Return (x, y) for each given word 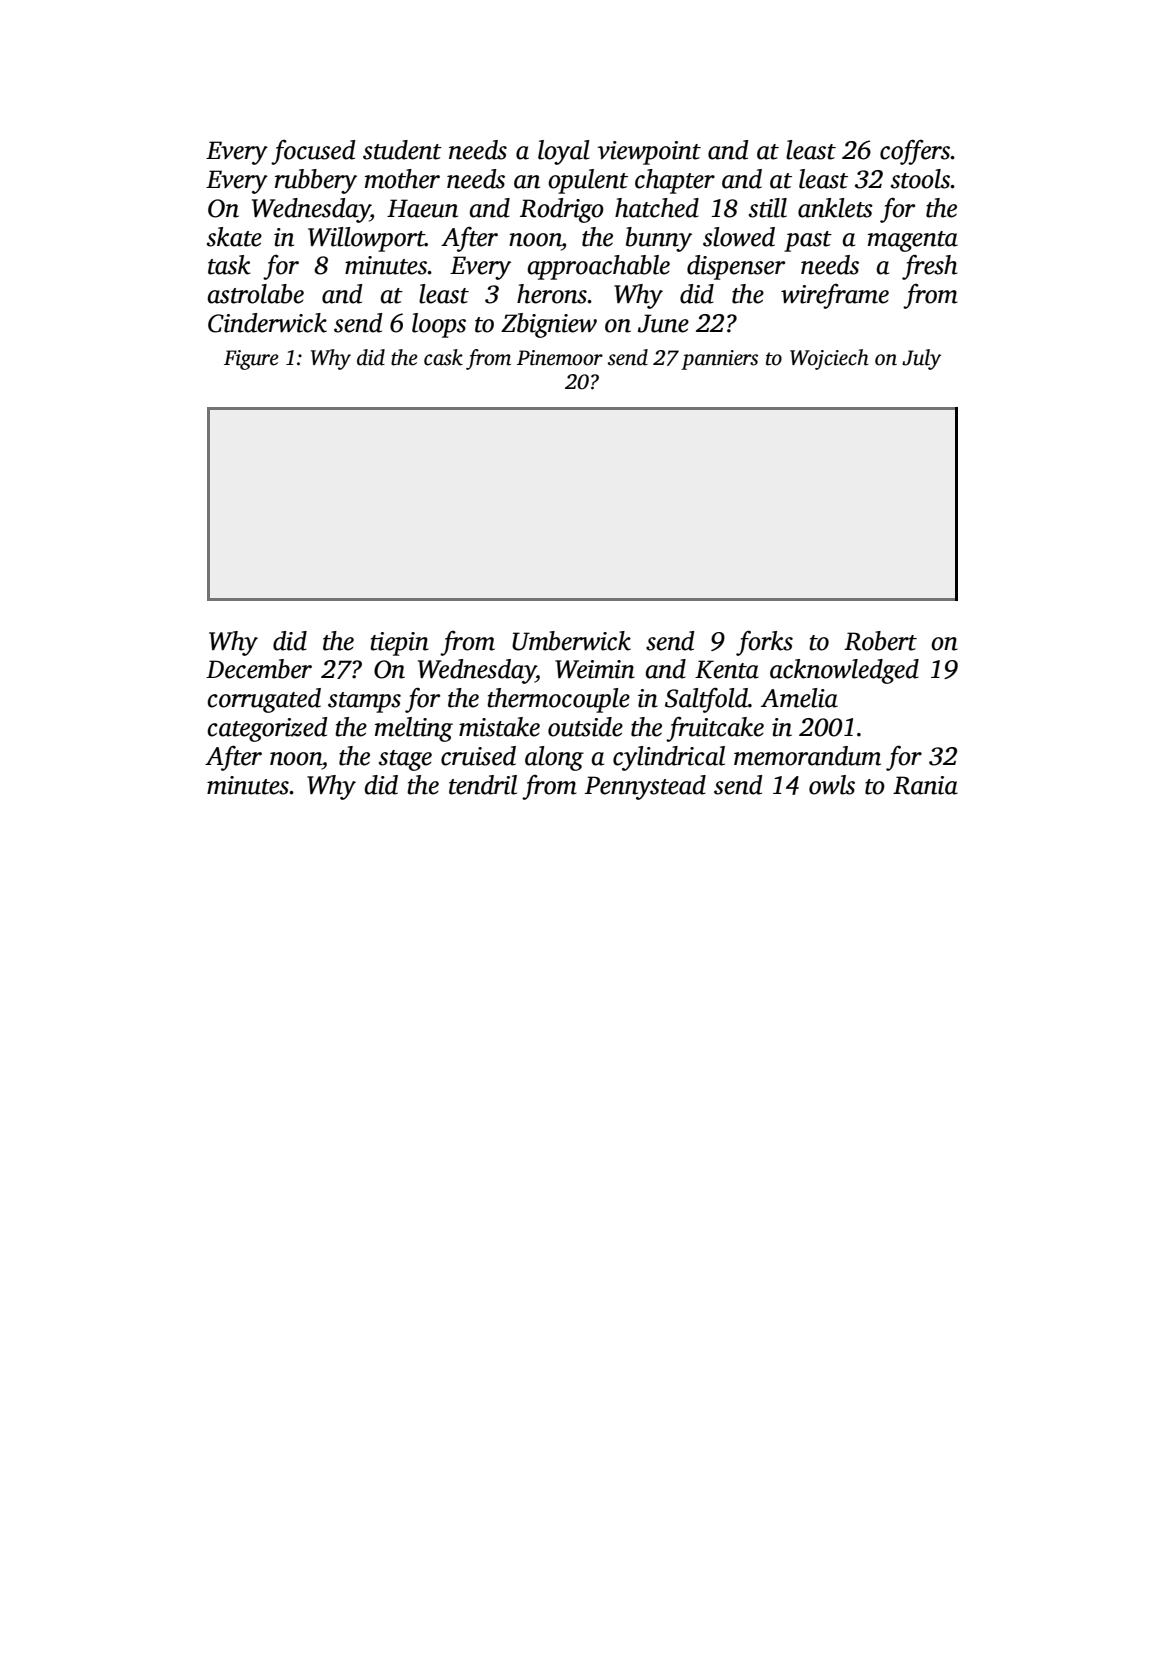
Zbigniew (549, 325)
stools (921, 179)
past (808, 241)
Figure (251, 360)
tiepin (399, 644)
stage (405, 760)
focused (313, 152)
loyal (564, 152)
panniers (719, 360)
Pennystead (645, 787)
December (259, 669)
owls (832, 785)
